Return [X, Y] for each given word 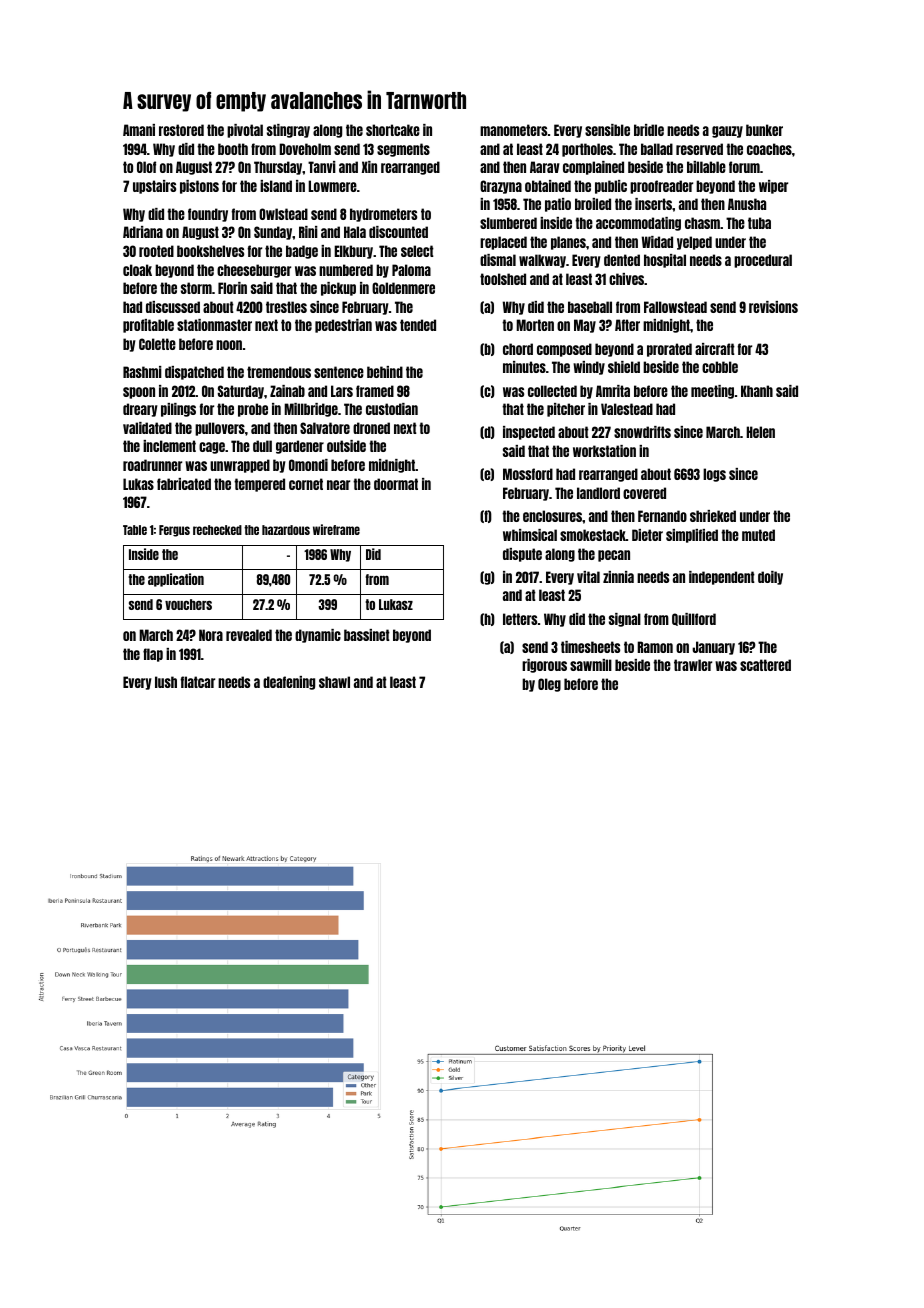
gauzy [727, 132]
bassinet [367, 635]
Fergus [174, 531]
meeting [712, 392]
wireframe [336, 529]
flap [153, 655]
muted [758, 535]
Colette [157, 344]
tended [418, 325]
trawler [693, 665]
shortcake [393, 130]
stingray [288, 131]
